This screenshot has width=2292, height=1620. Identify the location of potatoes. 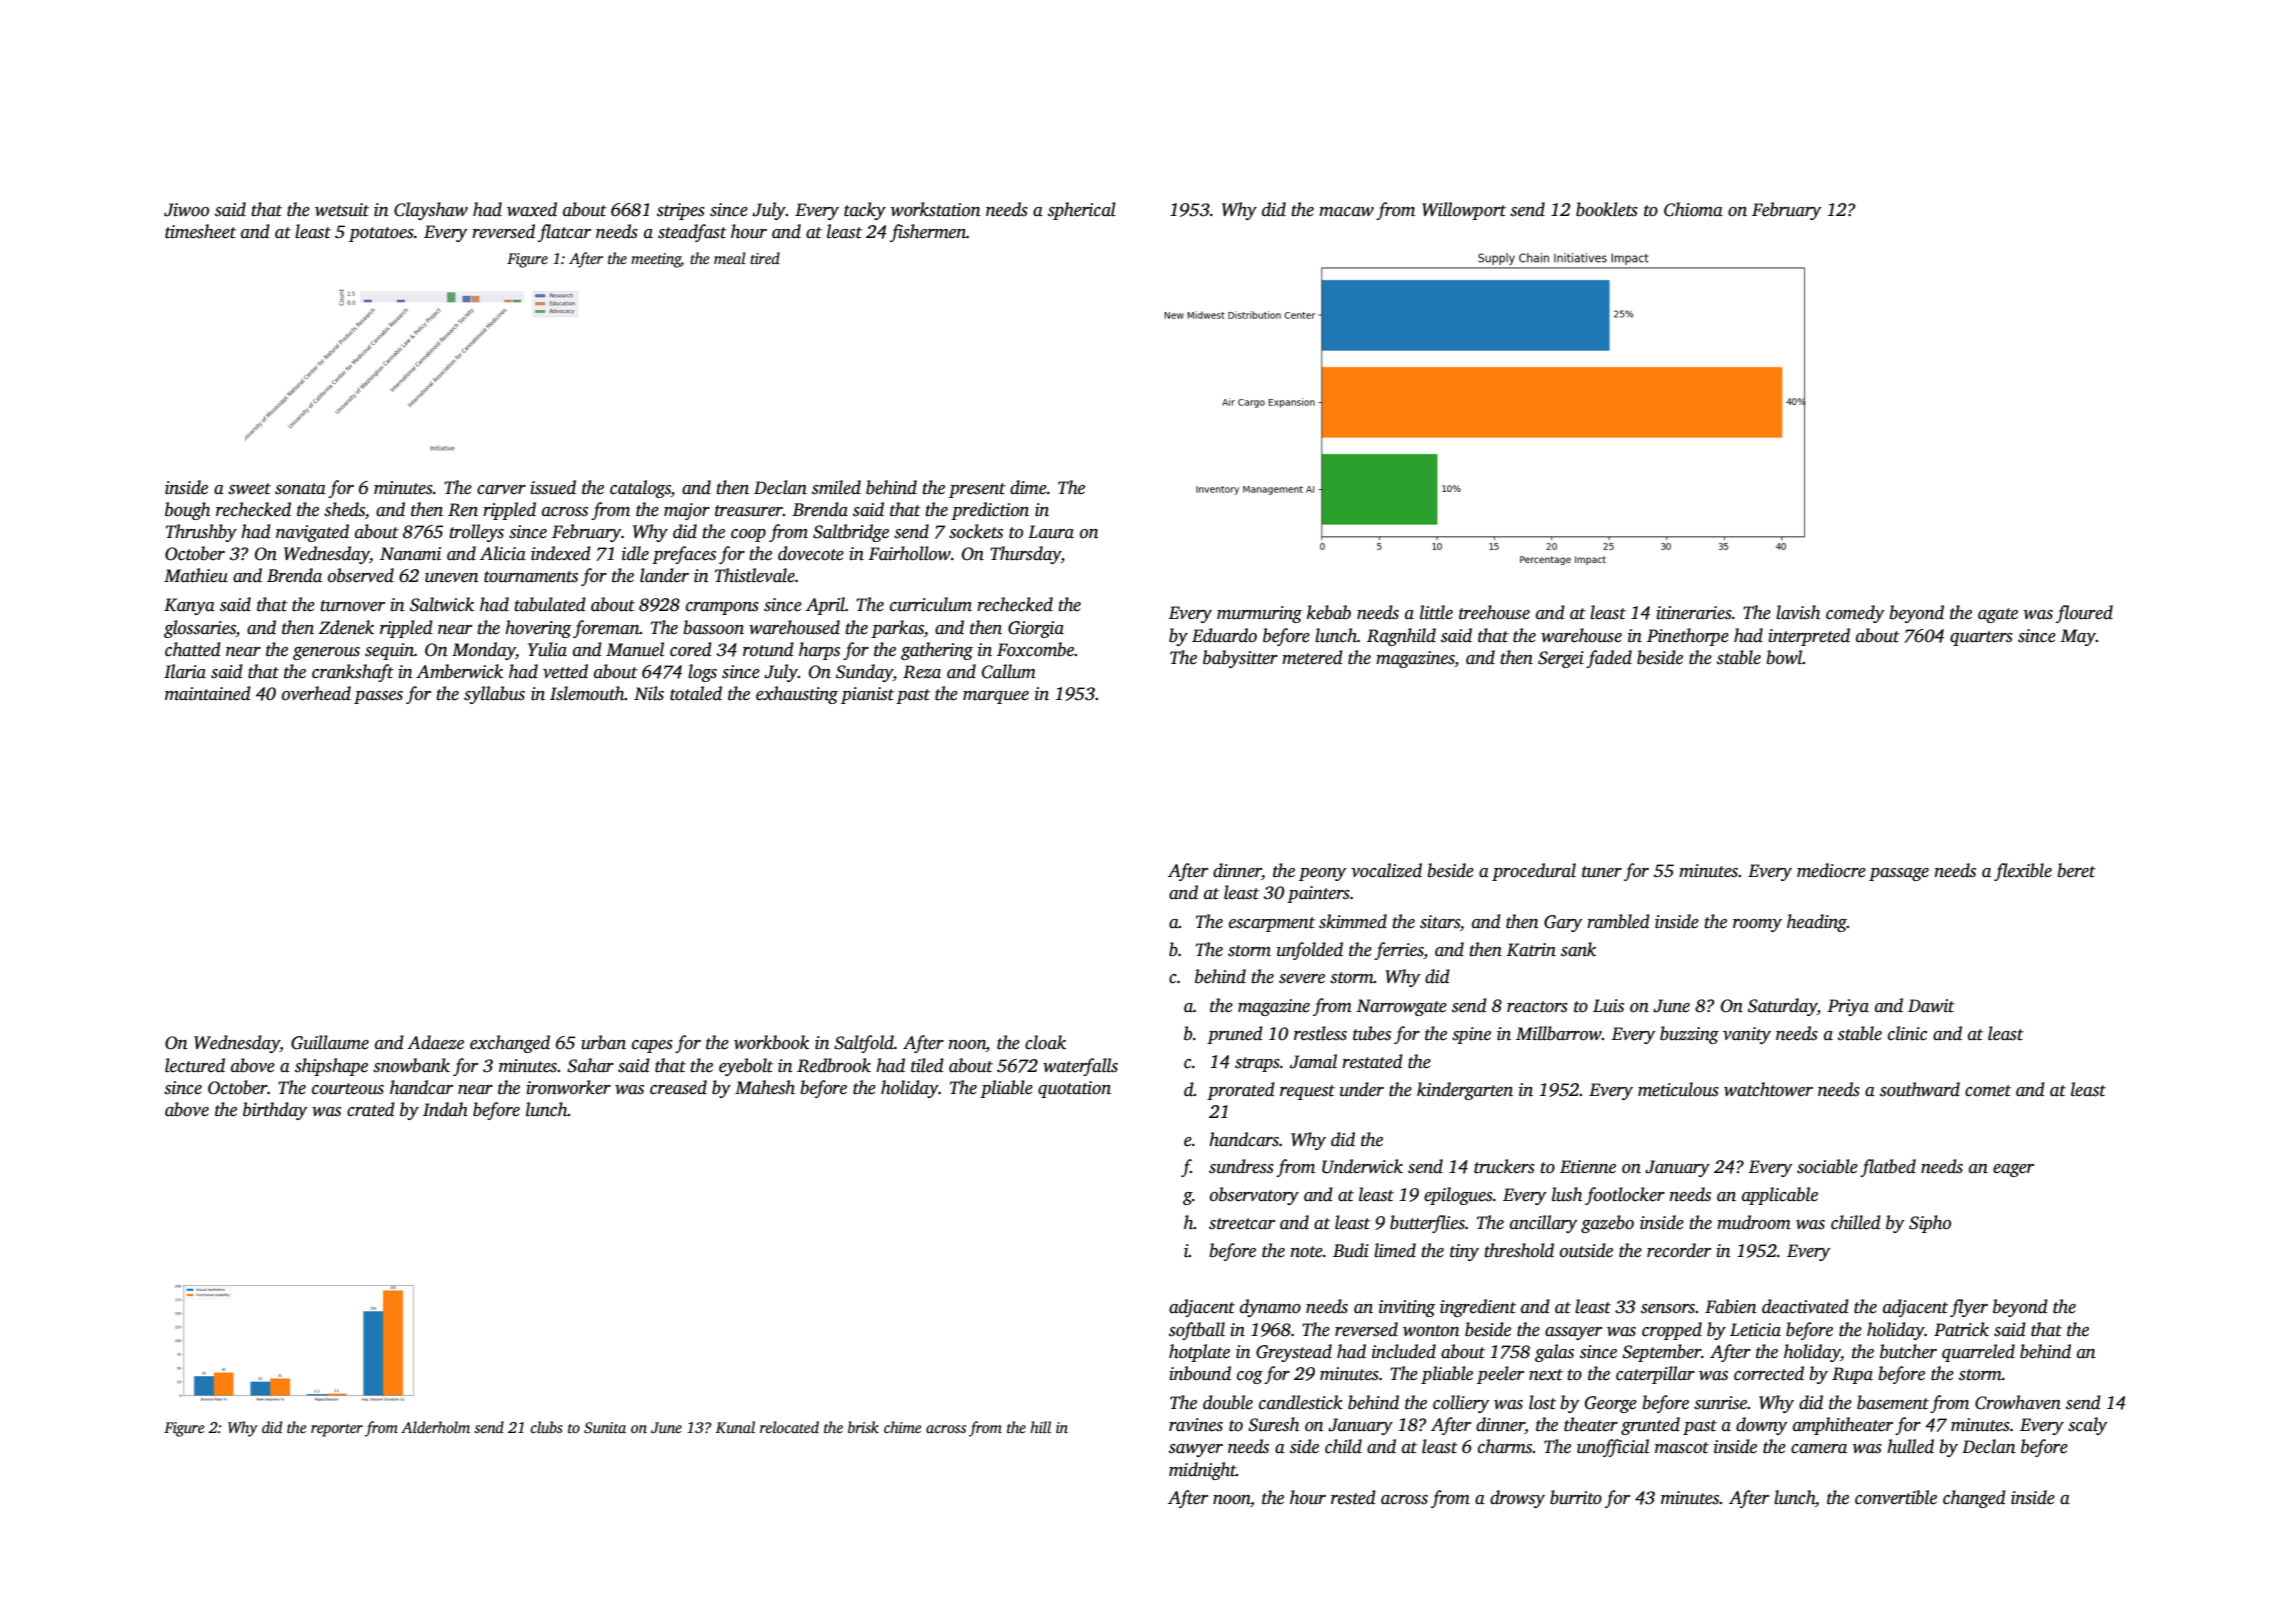
(381, 234).
